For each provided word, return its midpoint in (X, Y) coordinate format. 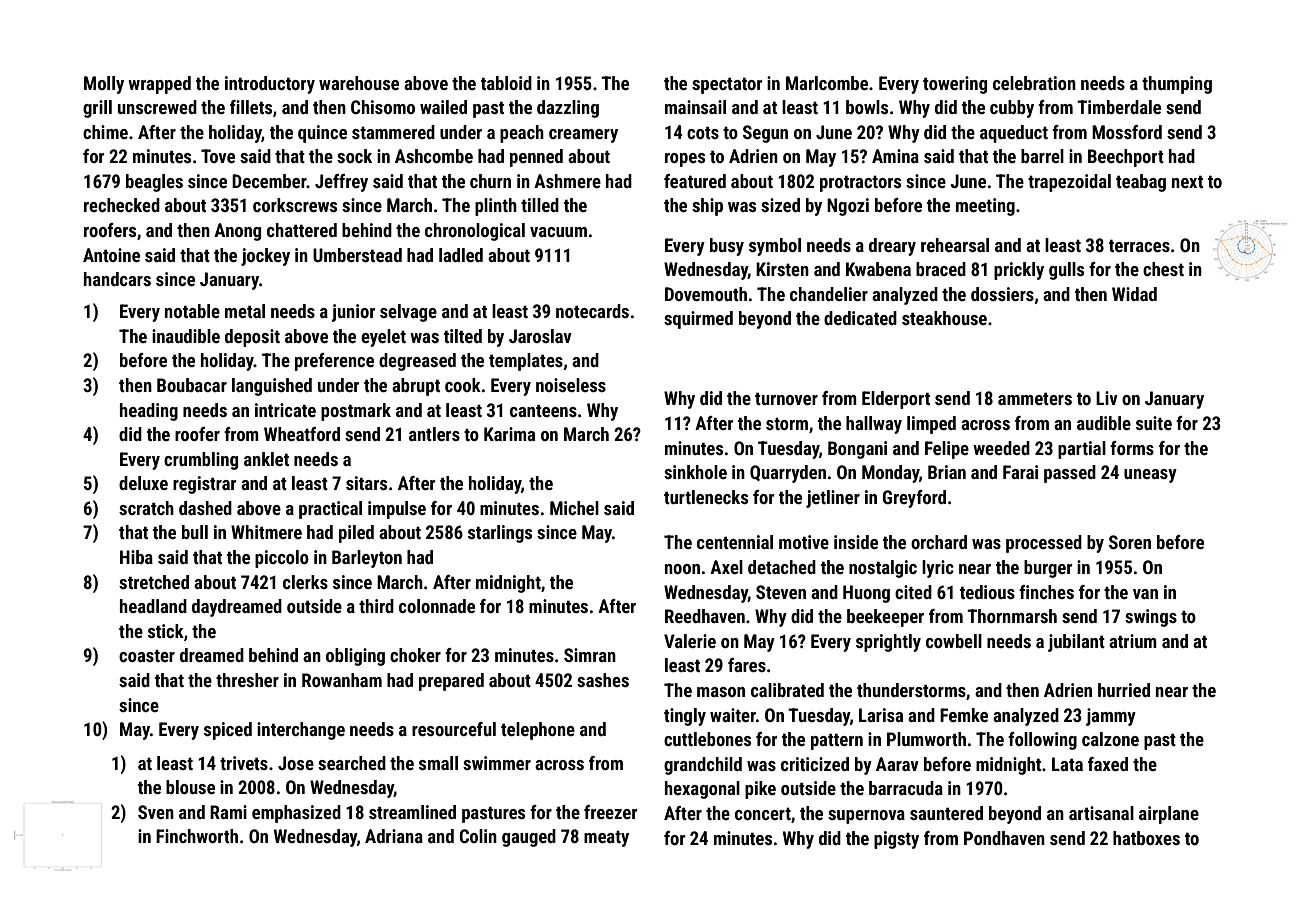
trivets (244, 763)
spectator (727, 86)
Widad (1134, 294)
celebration (1034, 83)
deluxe (143, 483)
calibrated (787, 690)
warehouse (359, 83)
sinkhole (695, 472)
